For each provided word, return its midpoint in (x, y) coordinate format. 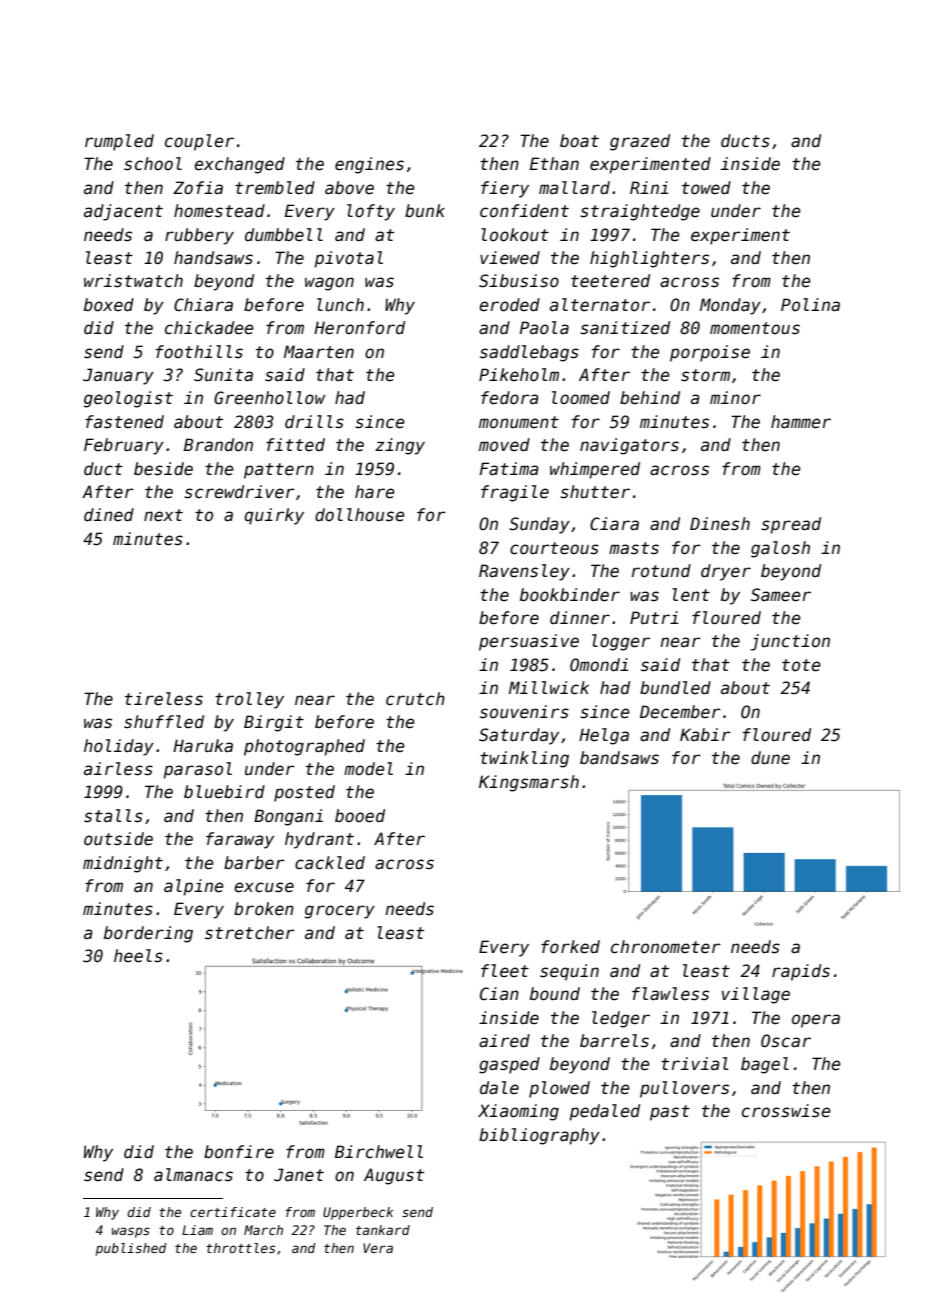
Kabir (705, 735)
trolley (249, 700)
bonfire (239, 1152)
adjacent (123, 212)
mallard (574, 188)
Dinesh (720, 524)
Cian (499, 994)
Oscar (786, 1041)
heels (138, 956)
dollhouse (360, 515)
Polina (810, 305)
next (163, 515)
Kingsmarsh (529, 783)
